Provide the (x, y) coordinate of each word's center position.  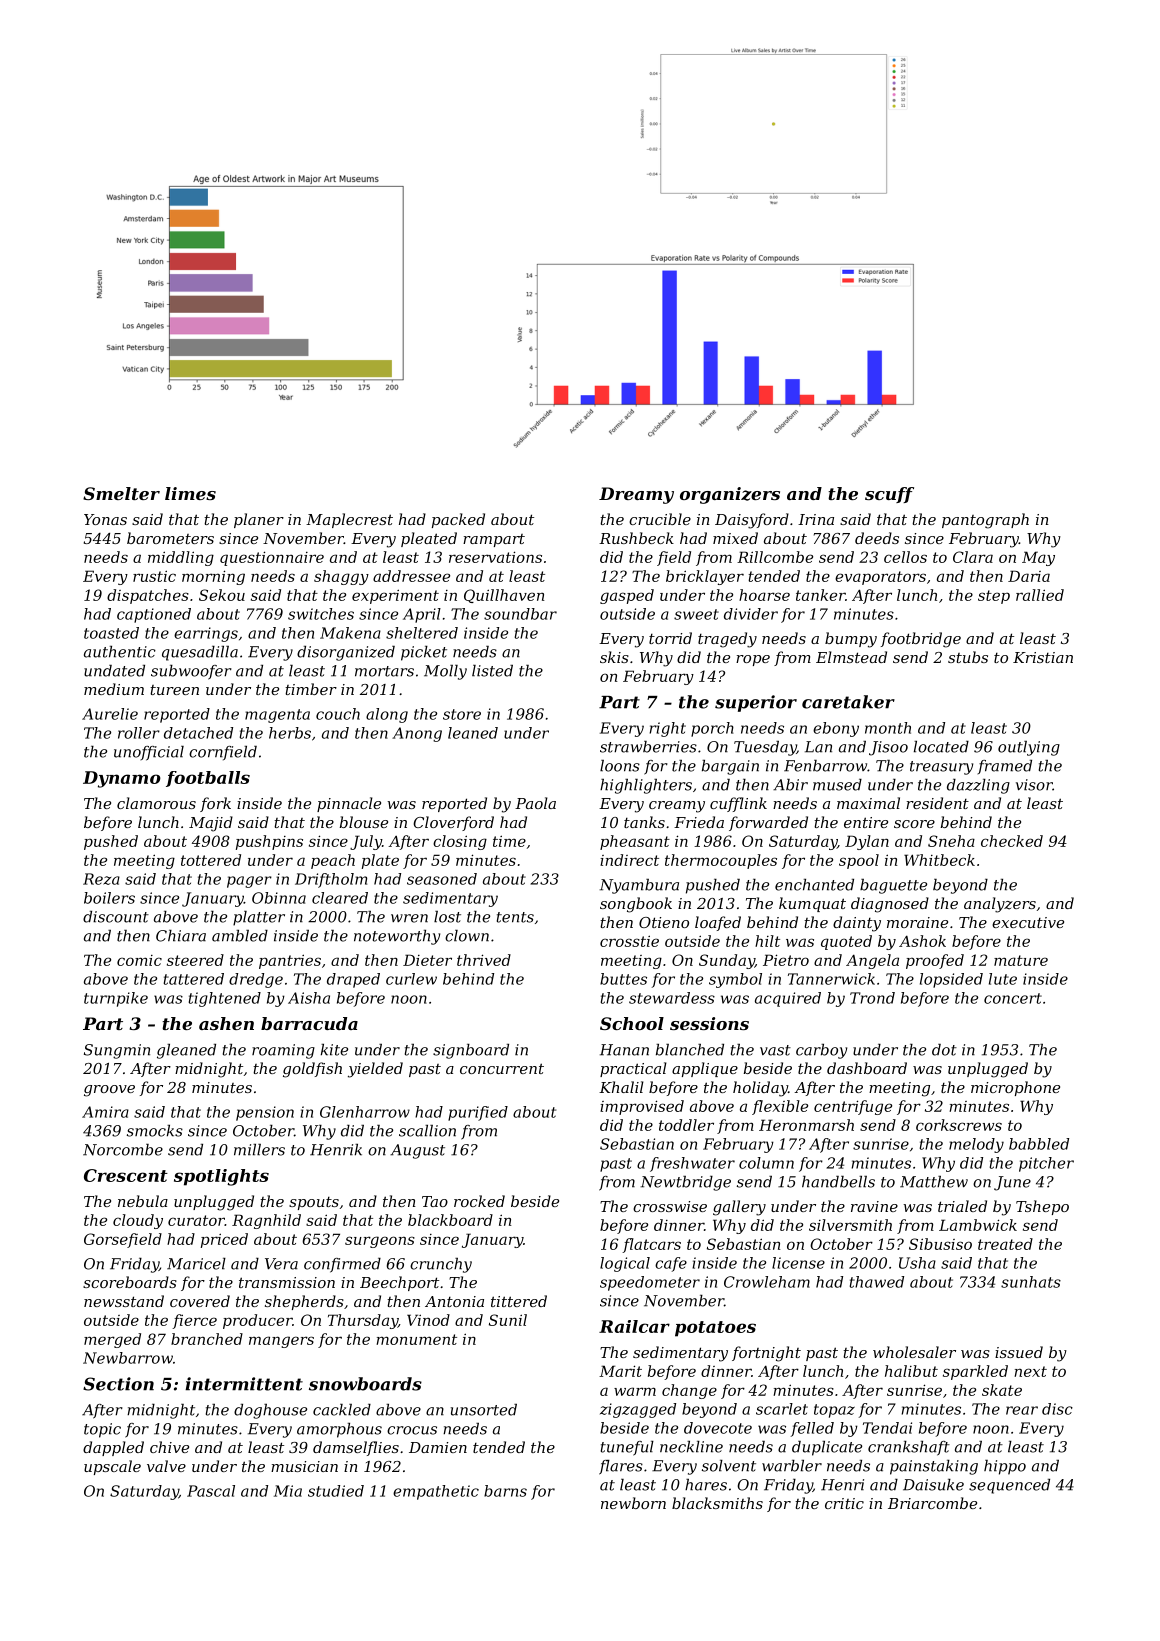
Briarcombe (932, 1503)
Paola (535, 803)
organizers (730, 495)
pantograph (985, 521)
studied (336, 1491)
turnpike (116, 999)
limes (190, 493)
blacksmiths (717, 1503)
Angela (872, 961)
